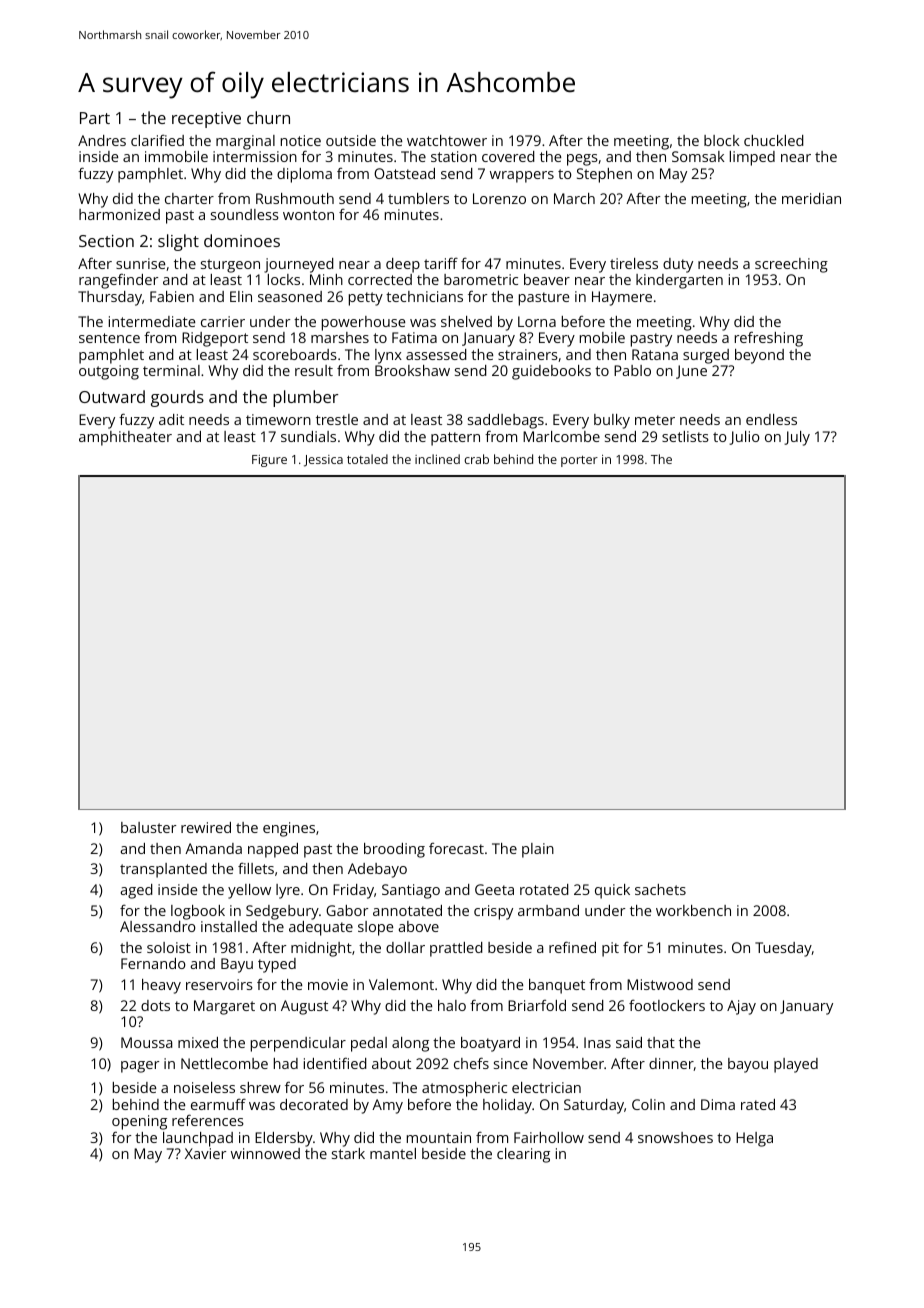 This image has width=924, height=1308. What do you see at coordinates (268, 117) in the image?
I see `churn` at bounding box center [268, 117].
